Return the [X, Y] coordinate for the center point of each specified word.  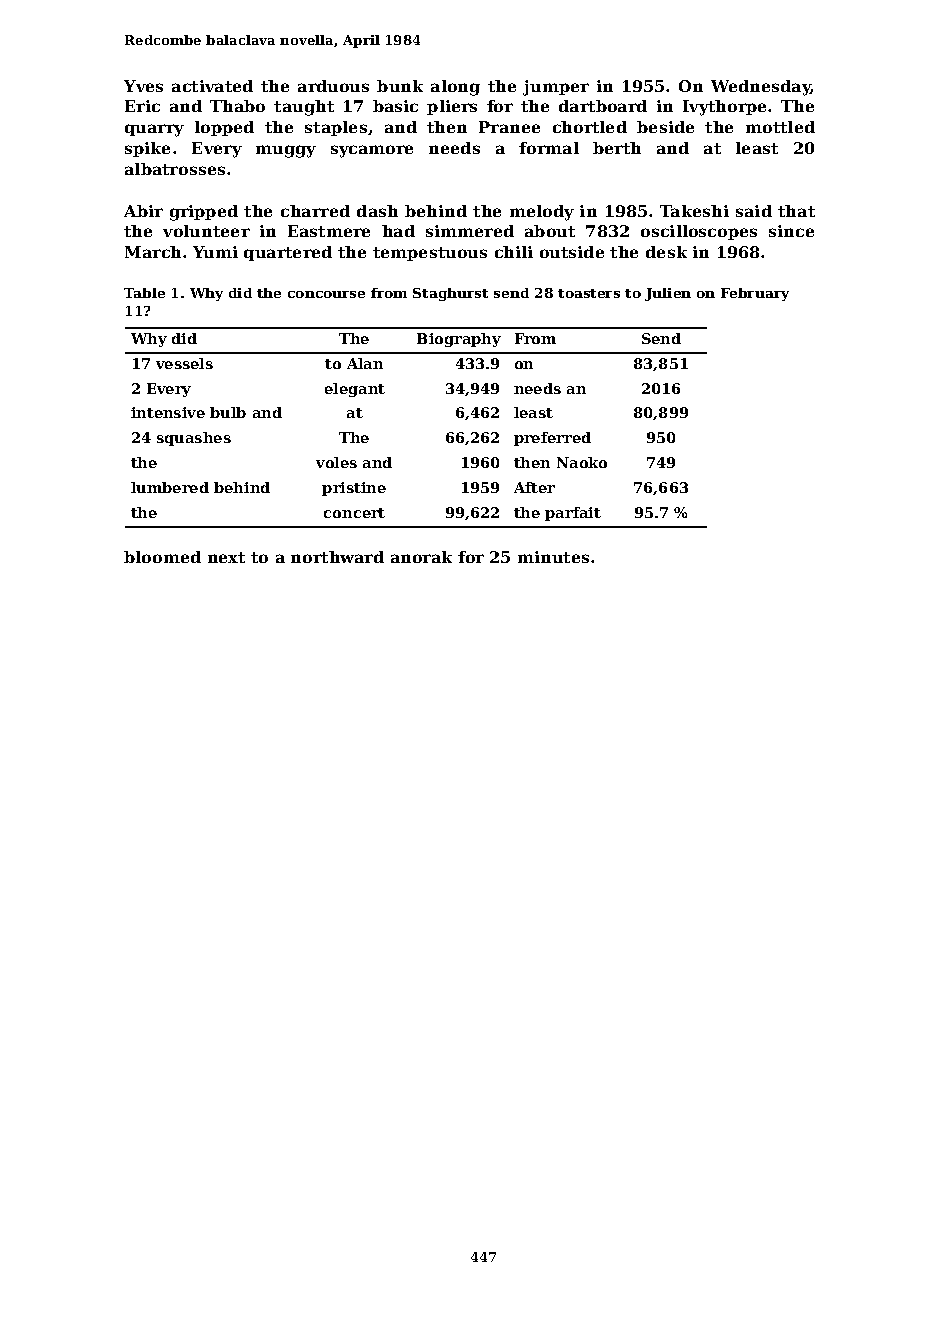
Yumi [215, 252]
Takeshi [694, 211]
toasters [589, 293]
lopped [224, 128]
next [226, 557]
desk [666, 252]
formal [549, 148]
